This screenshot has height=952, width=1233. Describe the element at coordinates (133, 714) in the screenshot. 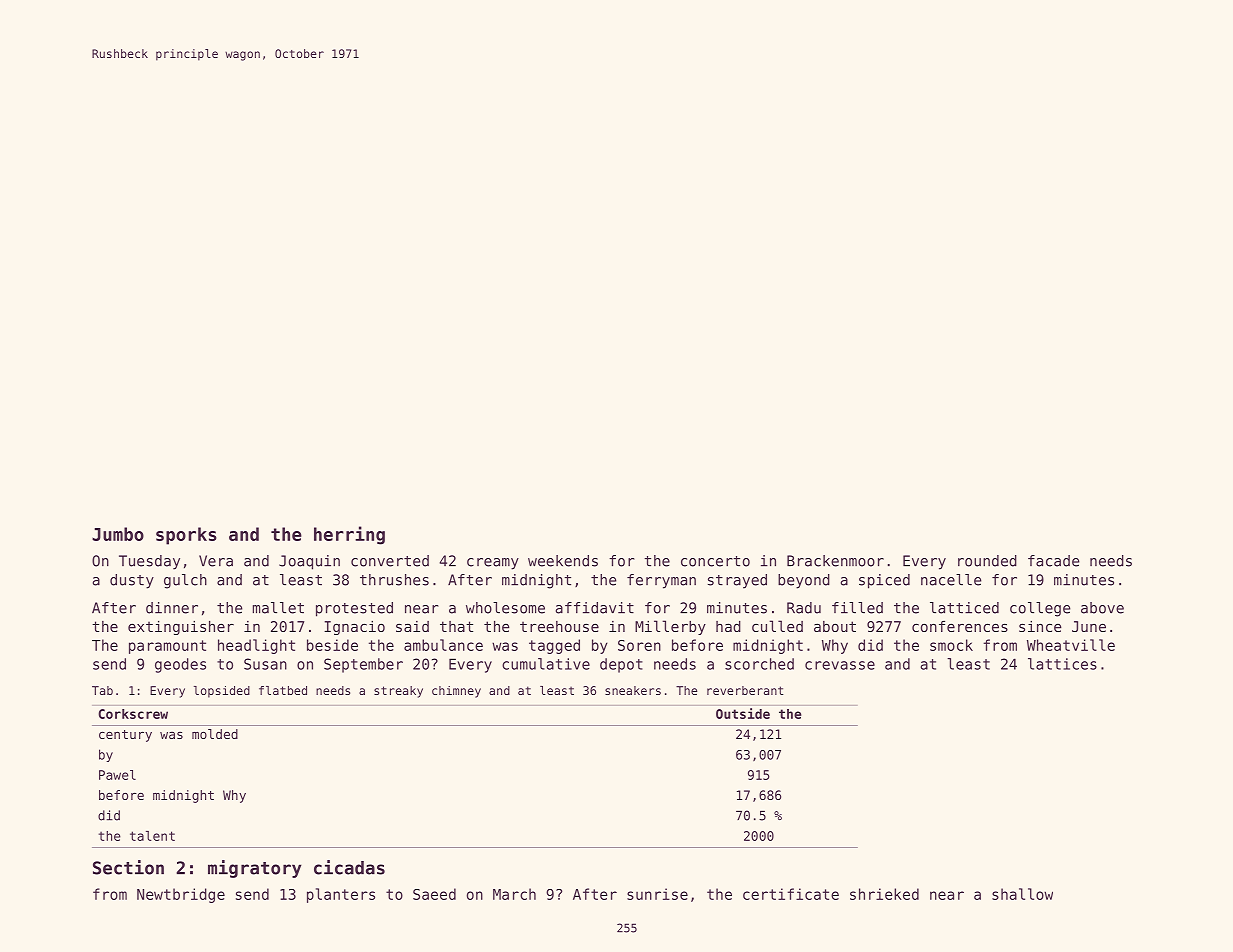

I see `Corkscrew` at that location.
